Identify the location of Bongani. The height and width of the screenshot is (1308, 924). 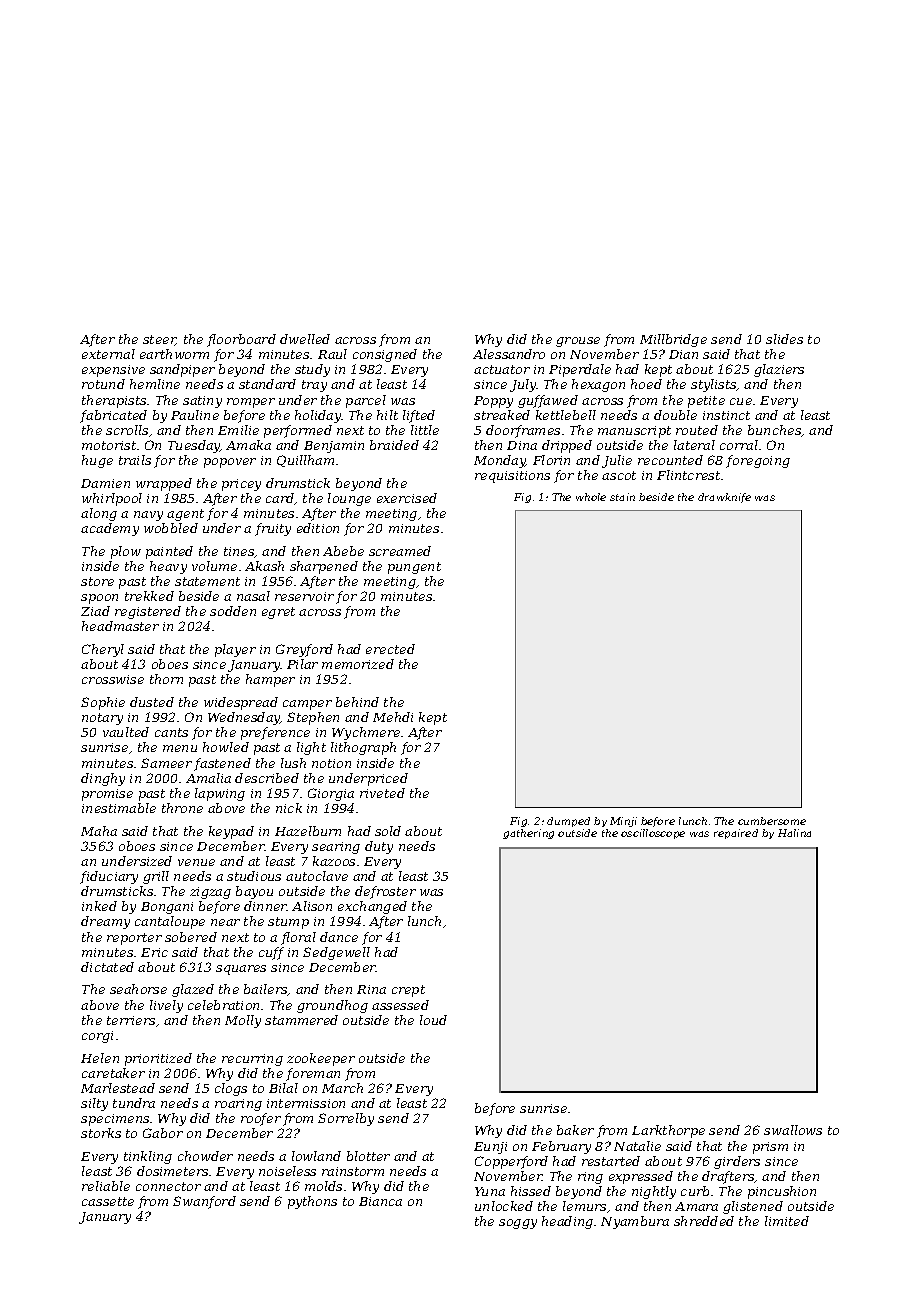
(167, 908).
